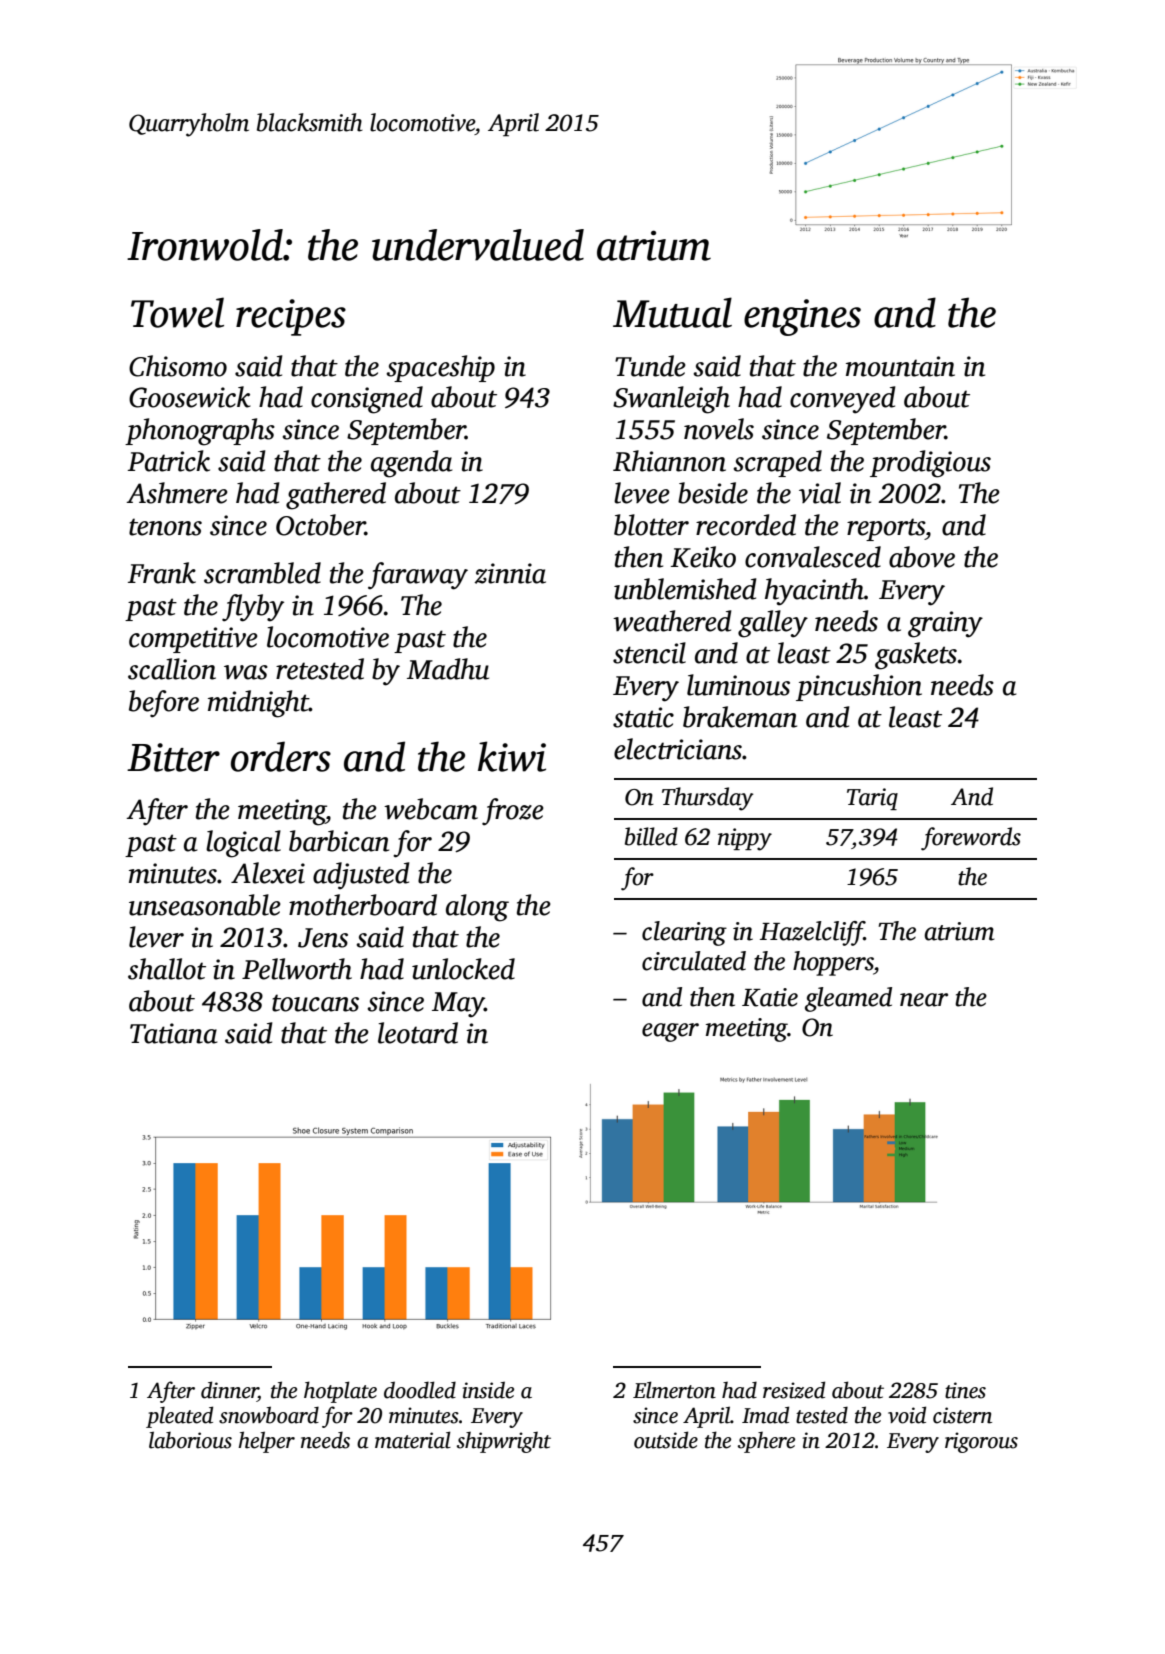  Describe the element at coordinates (859, 687) in the document. I see `pincushion` at that location.
